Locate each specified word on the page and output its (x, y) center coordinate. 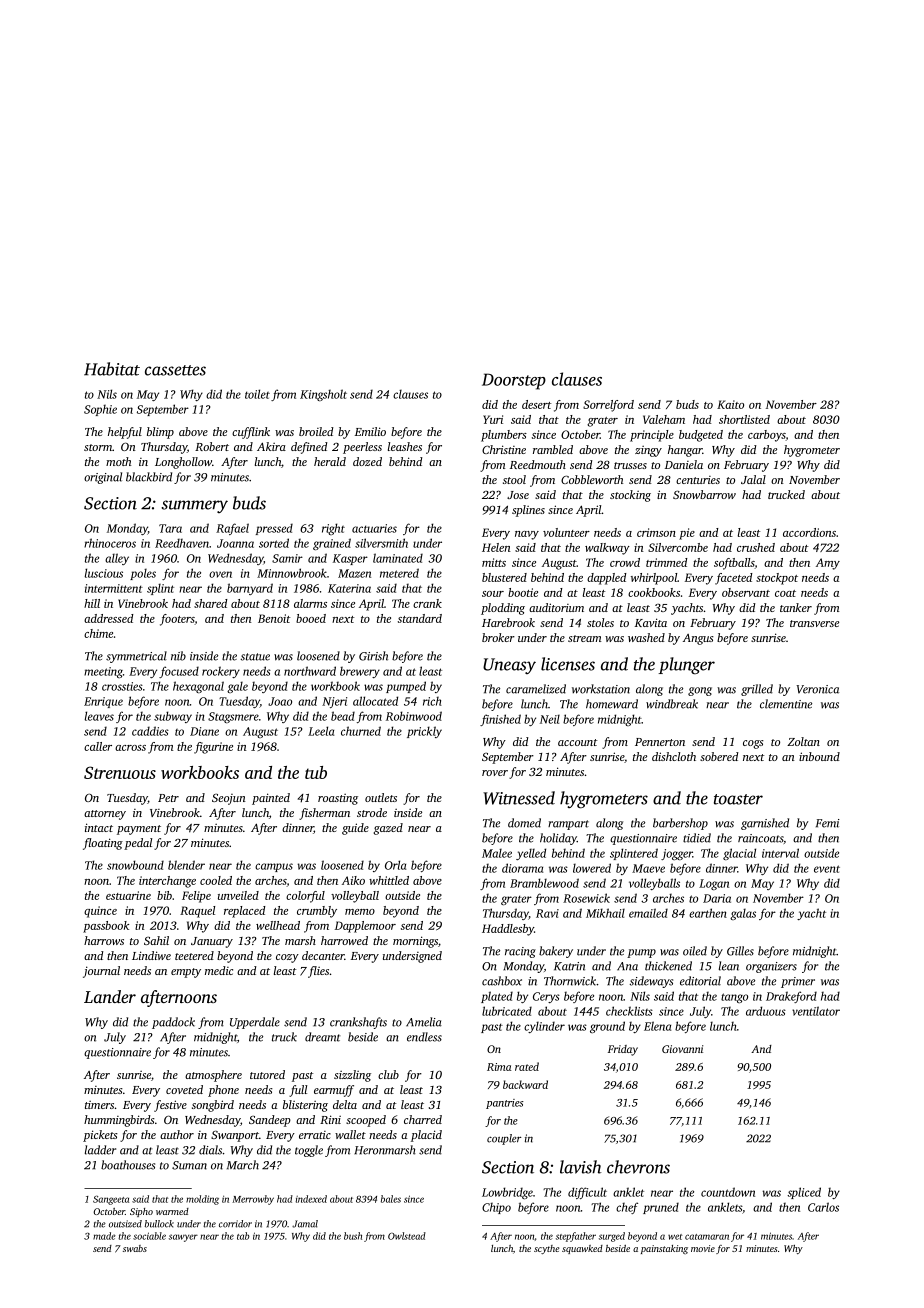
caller (98, 746)
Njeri (334, 702)
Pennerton (660, 742)
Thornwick (570, 981)
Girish (373, 656)
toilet (257, 394)
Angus (698, 639)
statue (255, 657)
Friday (623, 1050)
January (212, 942)
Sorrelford (608, 406)
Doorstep (514, 381)
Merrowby (253, 1200)
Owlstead (407, 1236)
